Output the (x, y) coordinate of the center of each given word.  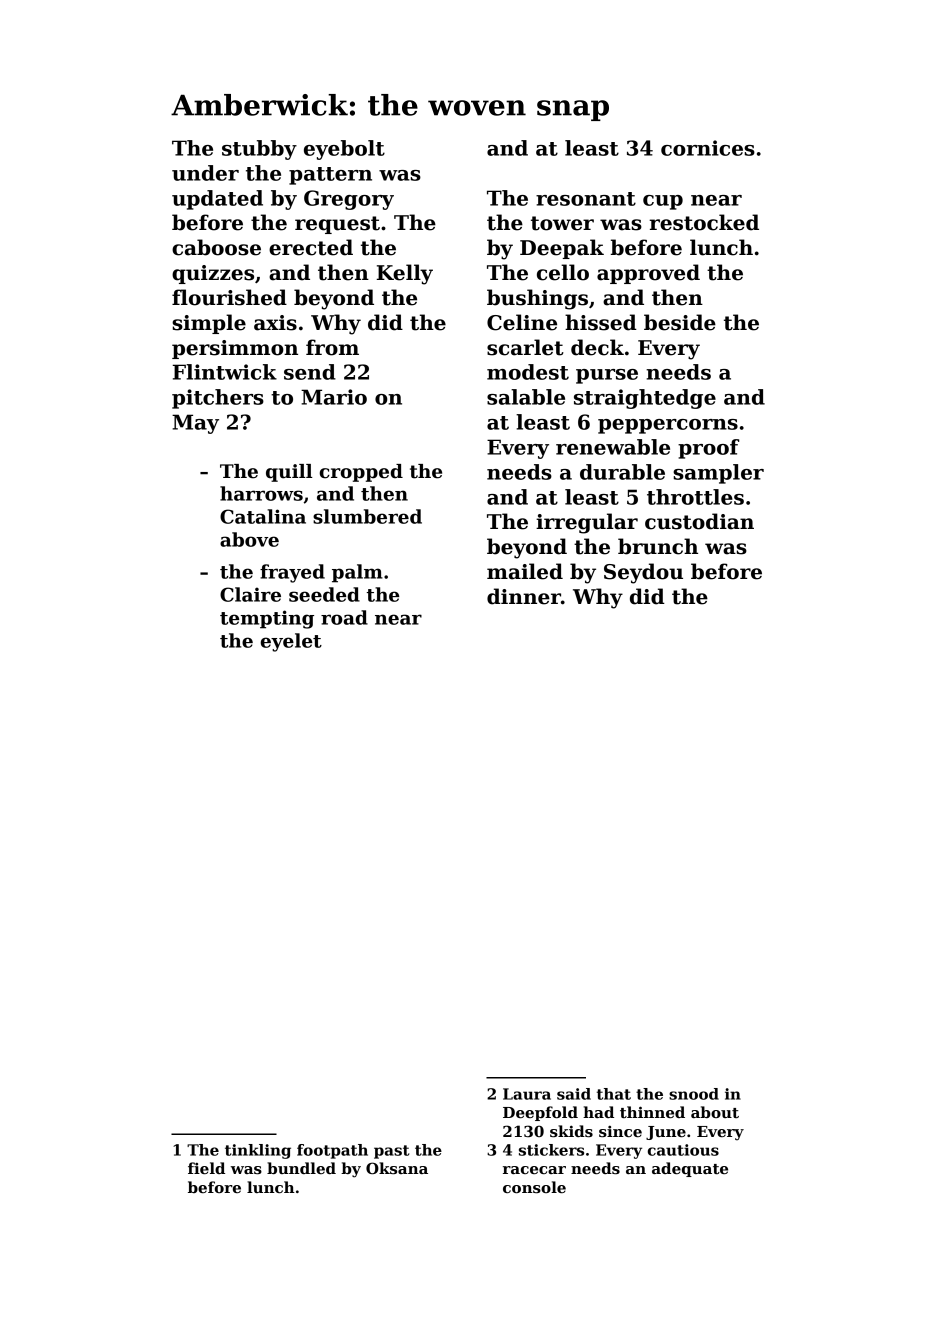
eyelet (291, 642)
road (344, 617)
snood (694, 1094)
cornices (708, 148)
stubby (259, 150)
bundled (301, 1168)
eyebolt (344, 150)
